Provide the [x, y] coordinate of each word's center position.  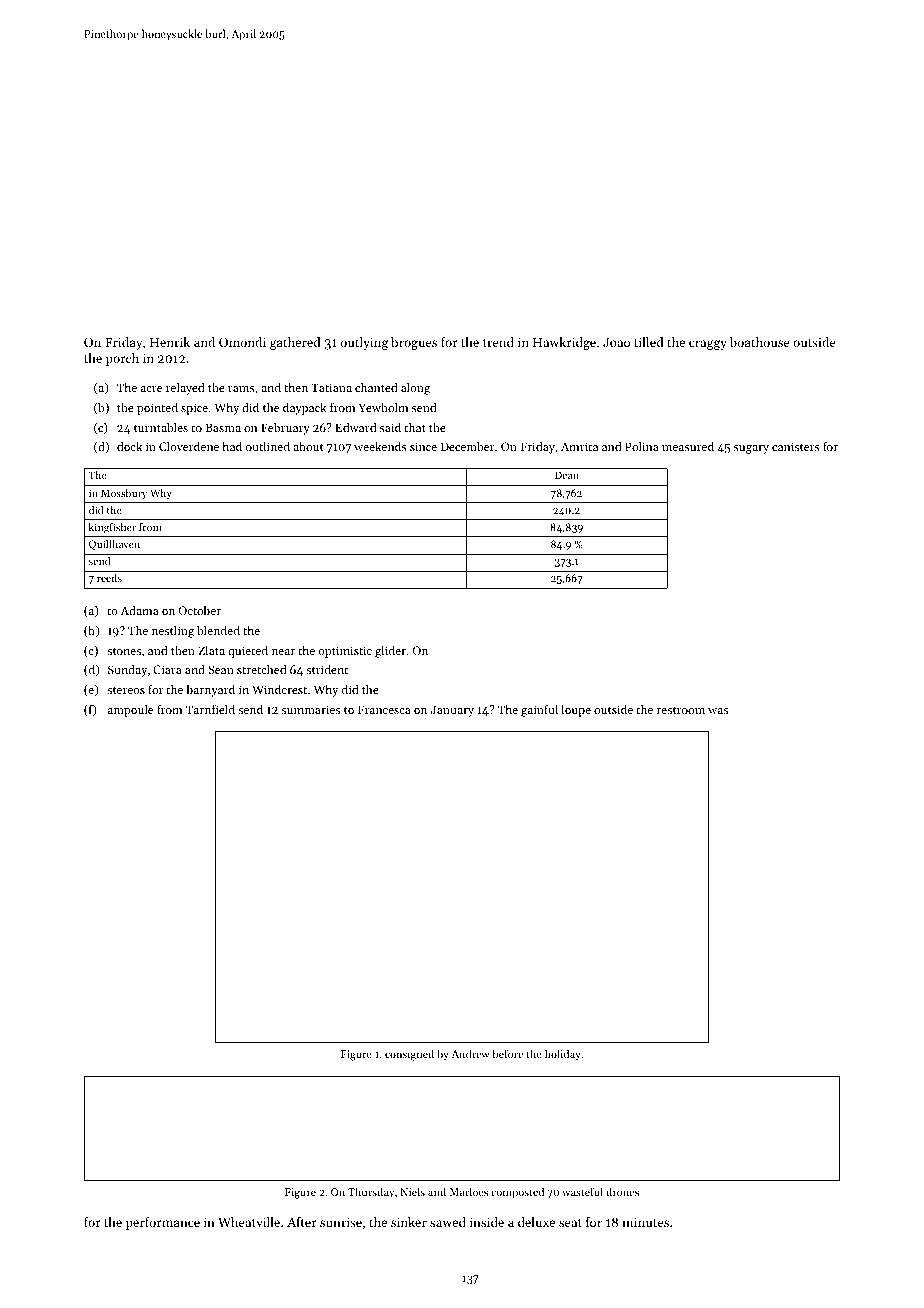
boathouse [760, 342]
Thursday [371, 1193]
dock [129, 446]
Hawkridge [564, 343]
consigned [409, 1055]
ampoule [130, 711]
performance [163, 1223]
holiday [563, 1055]
